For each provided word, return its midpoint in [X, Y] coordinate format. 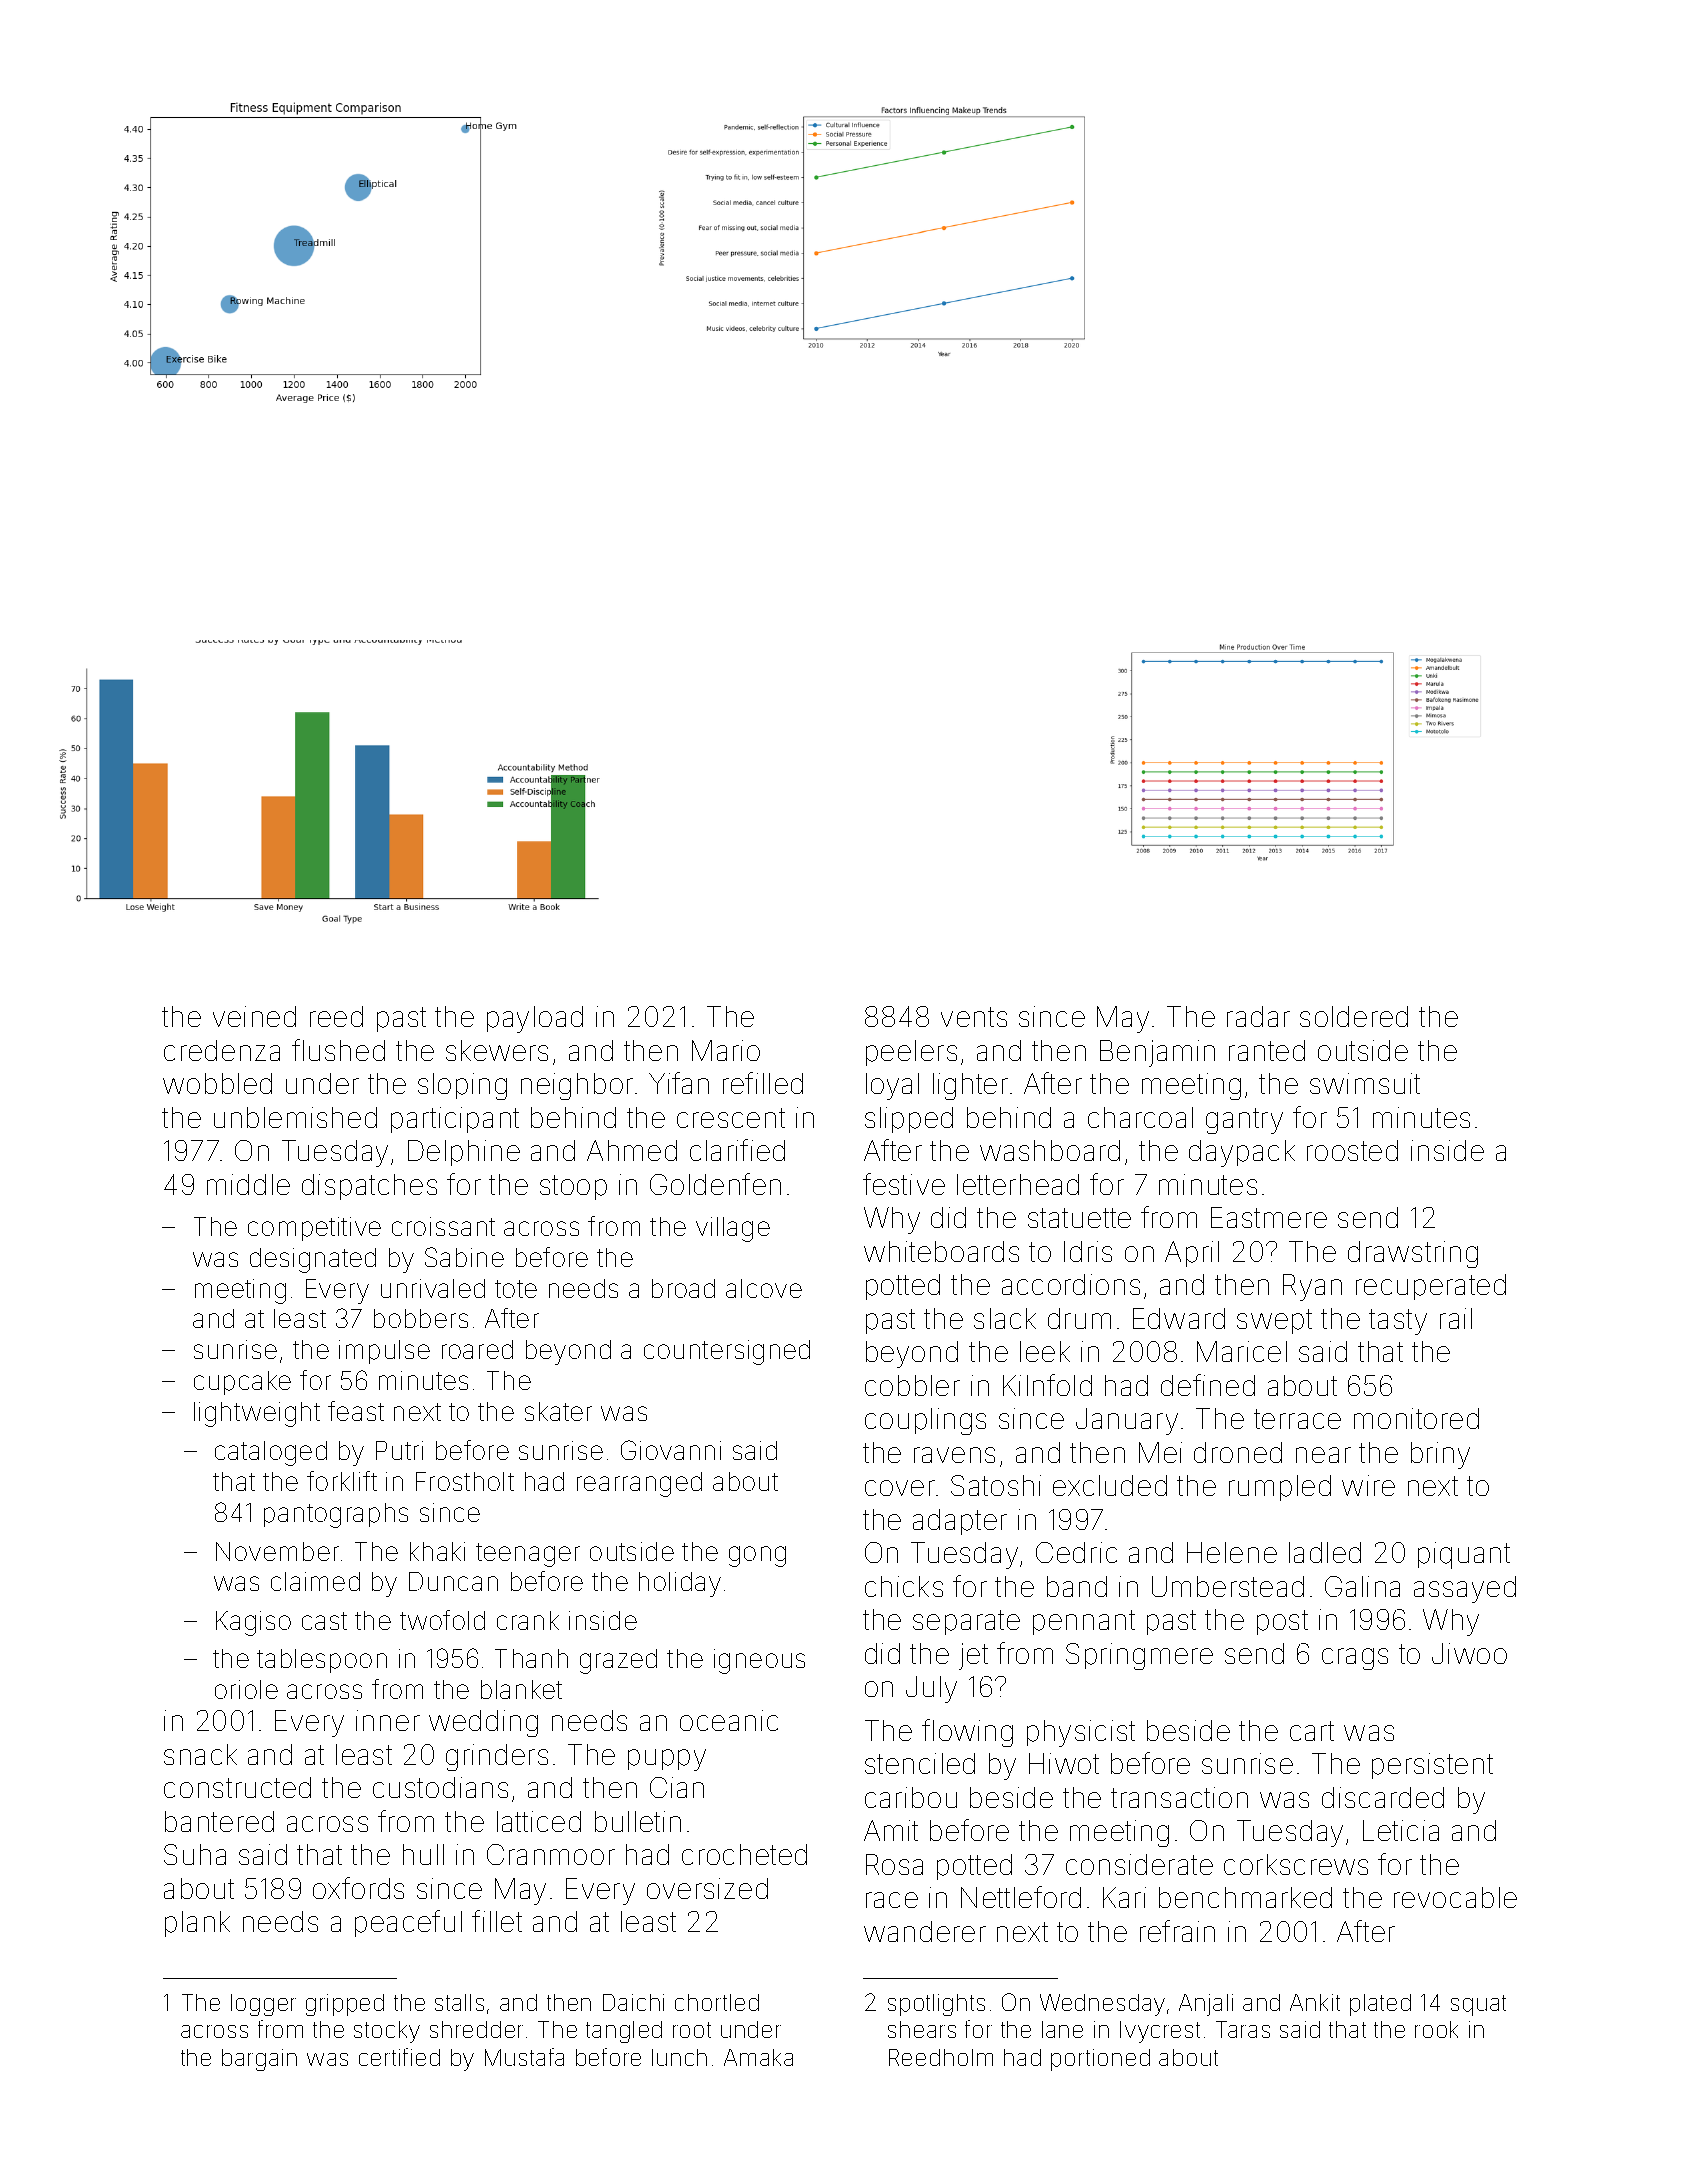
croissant [443, 1226]
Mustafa [524, 2057]
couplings [925, 1421]
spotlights [936, 2005]
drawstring [1413, 1254]
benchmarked [1245, 1897]
